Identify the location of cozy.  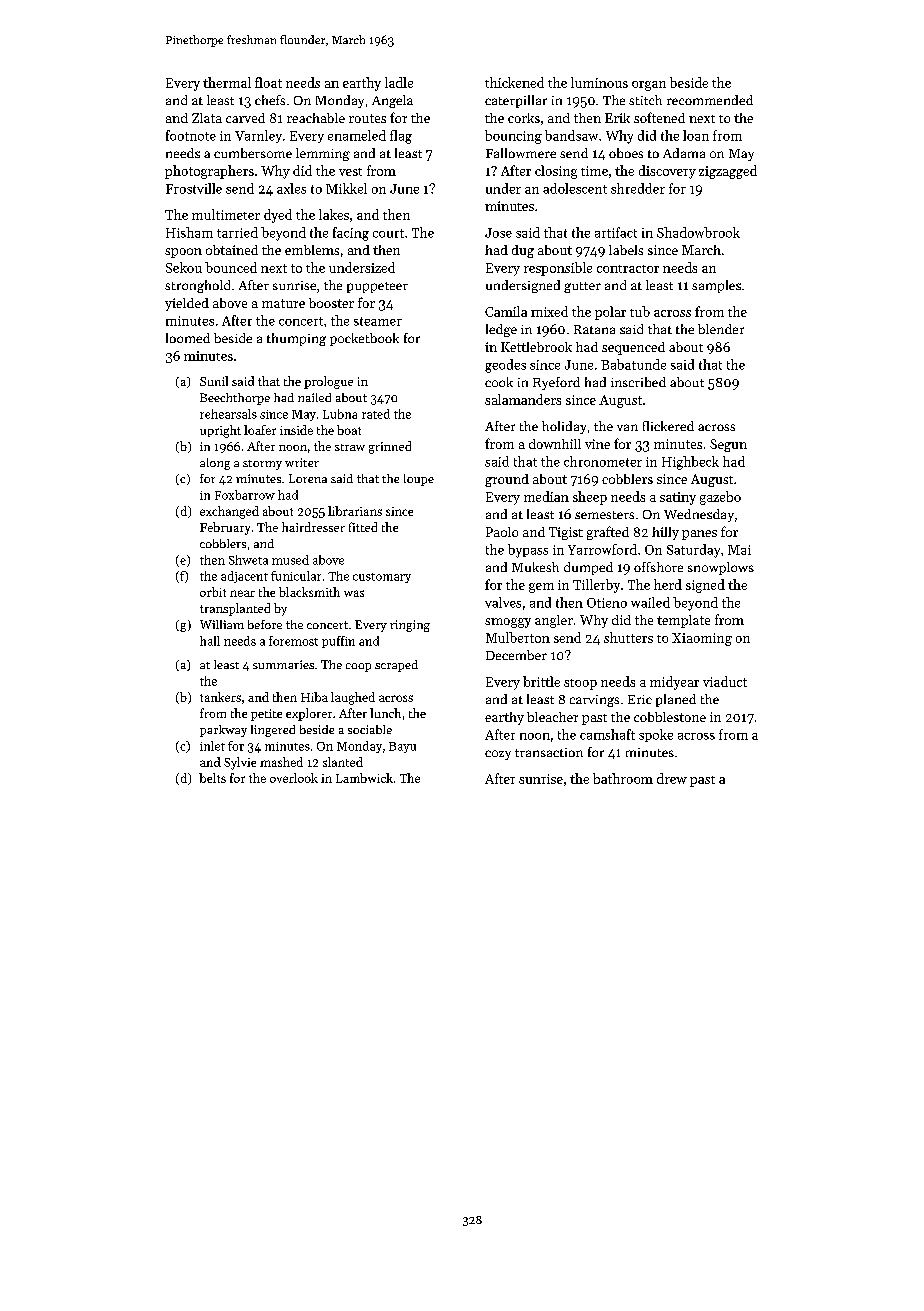
(498, 755).
